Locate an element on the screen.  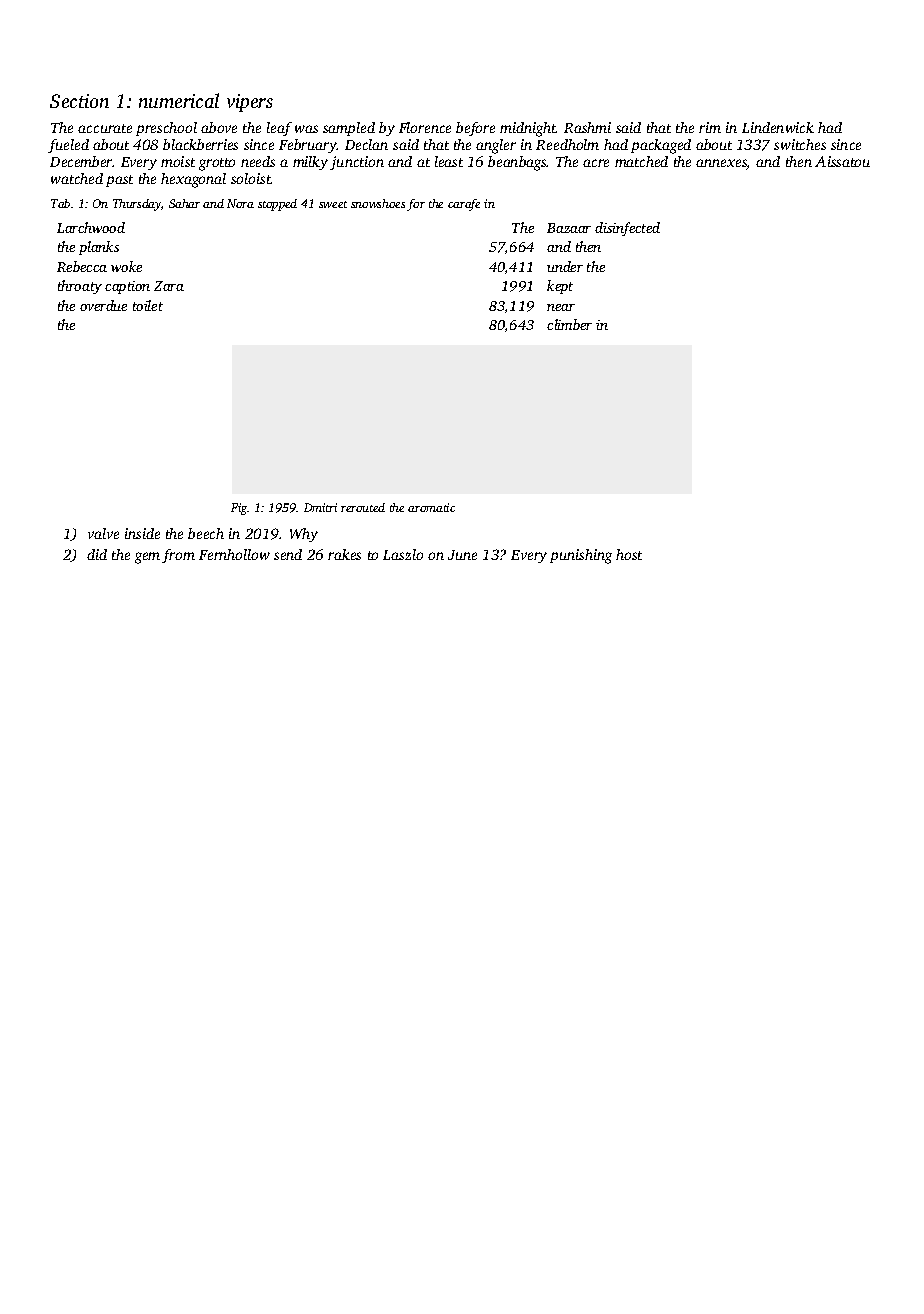
near is located at coordinates (561, 307).
